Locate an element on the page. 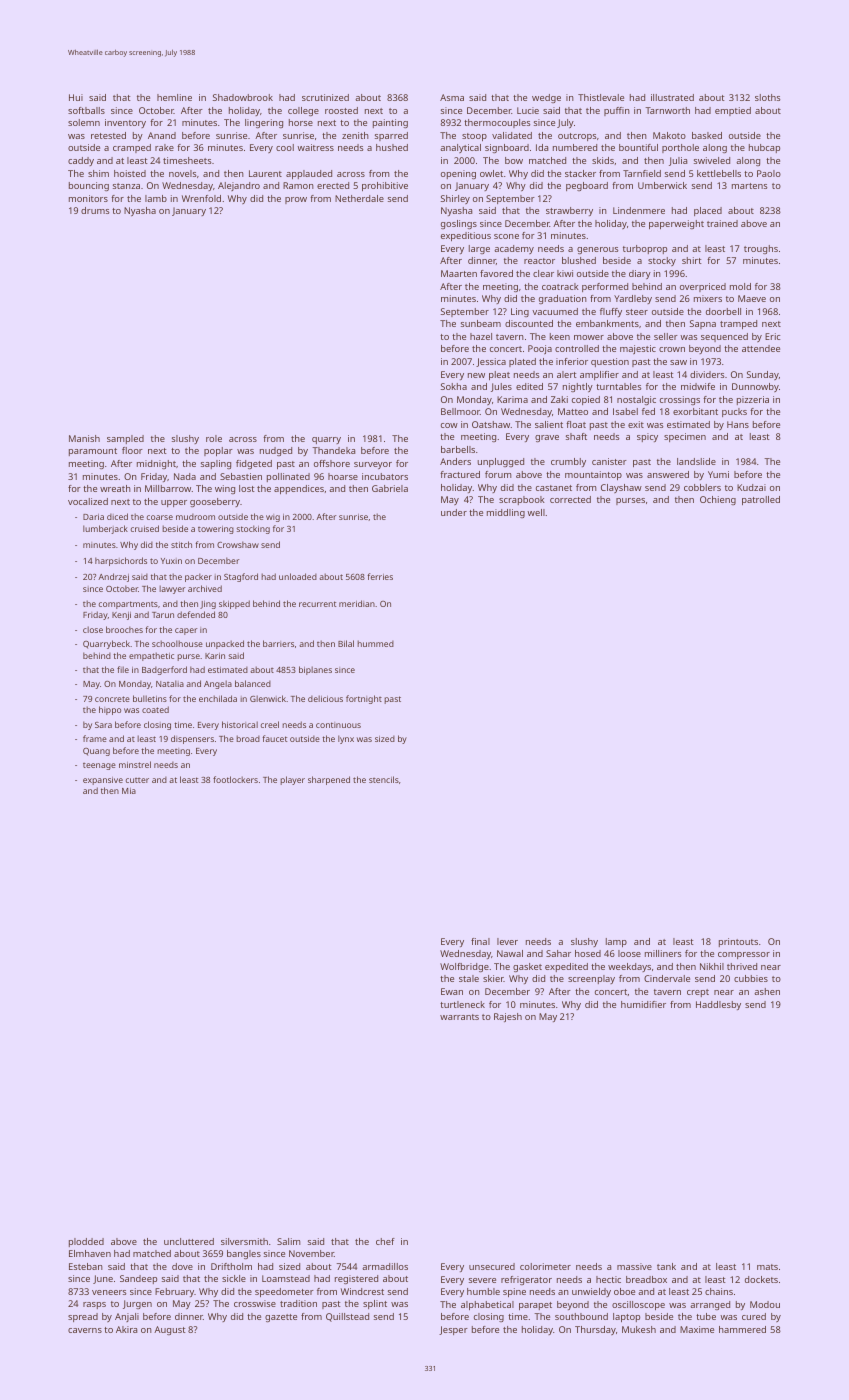 This image has width=849, height=1400. warrants is located at coordinates (459, 1017).
